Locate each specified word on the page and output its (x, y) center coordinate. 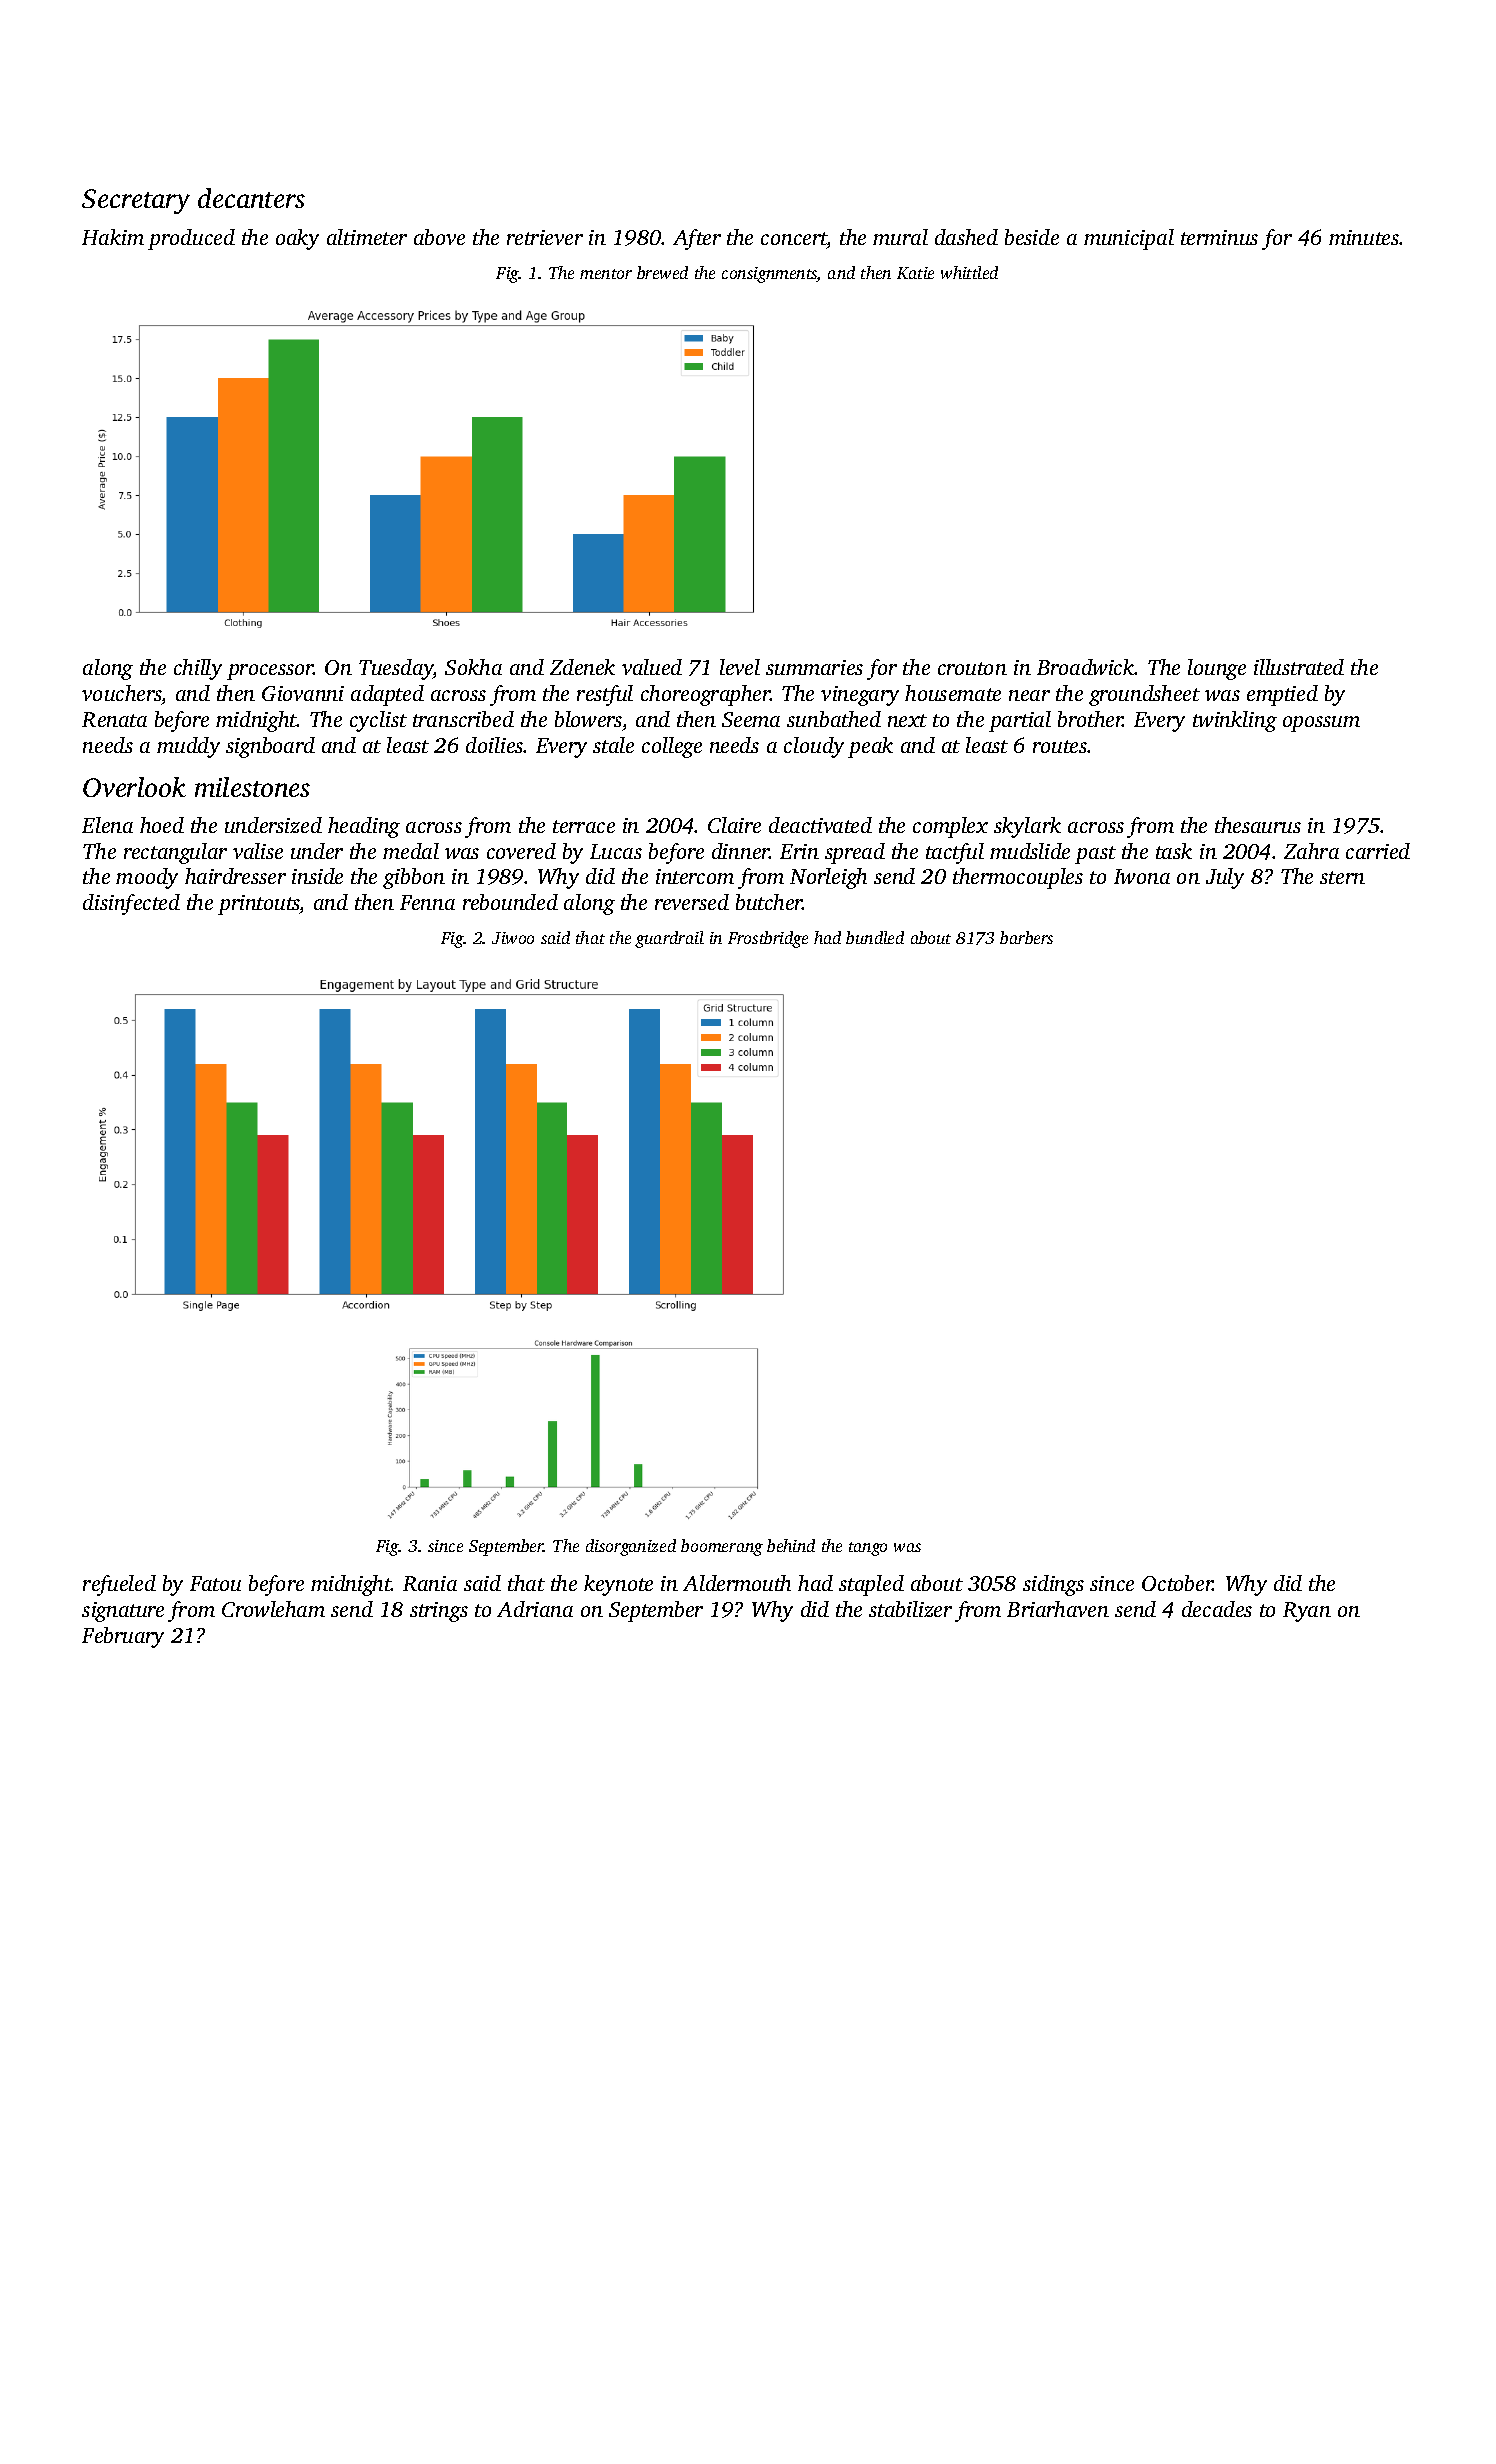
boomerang (722, 1547)
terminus (1219, 237)
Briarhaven (1058, 1609)
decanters (251, 198)
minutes (1364, 237)
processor (270, 672)
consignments (769, 275)
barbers (1026, 937)
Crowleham (273, 1609)
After (697, 239)
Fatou (215, 1583)
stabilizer (910, 1609)
